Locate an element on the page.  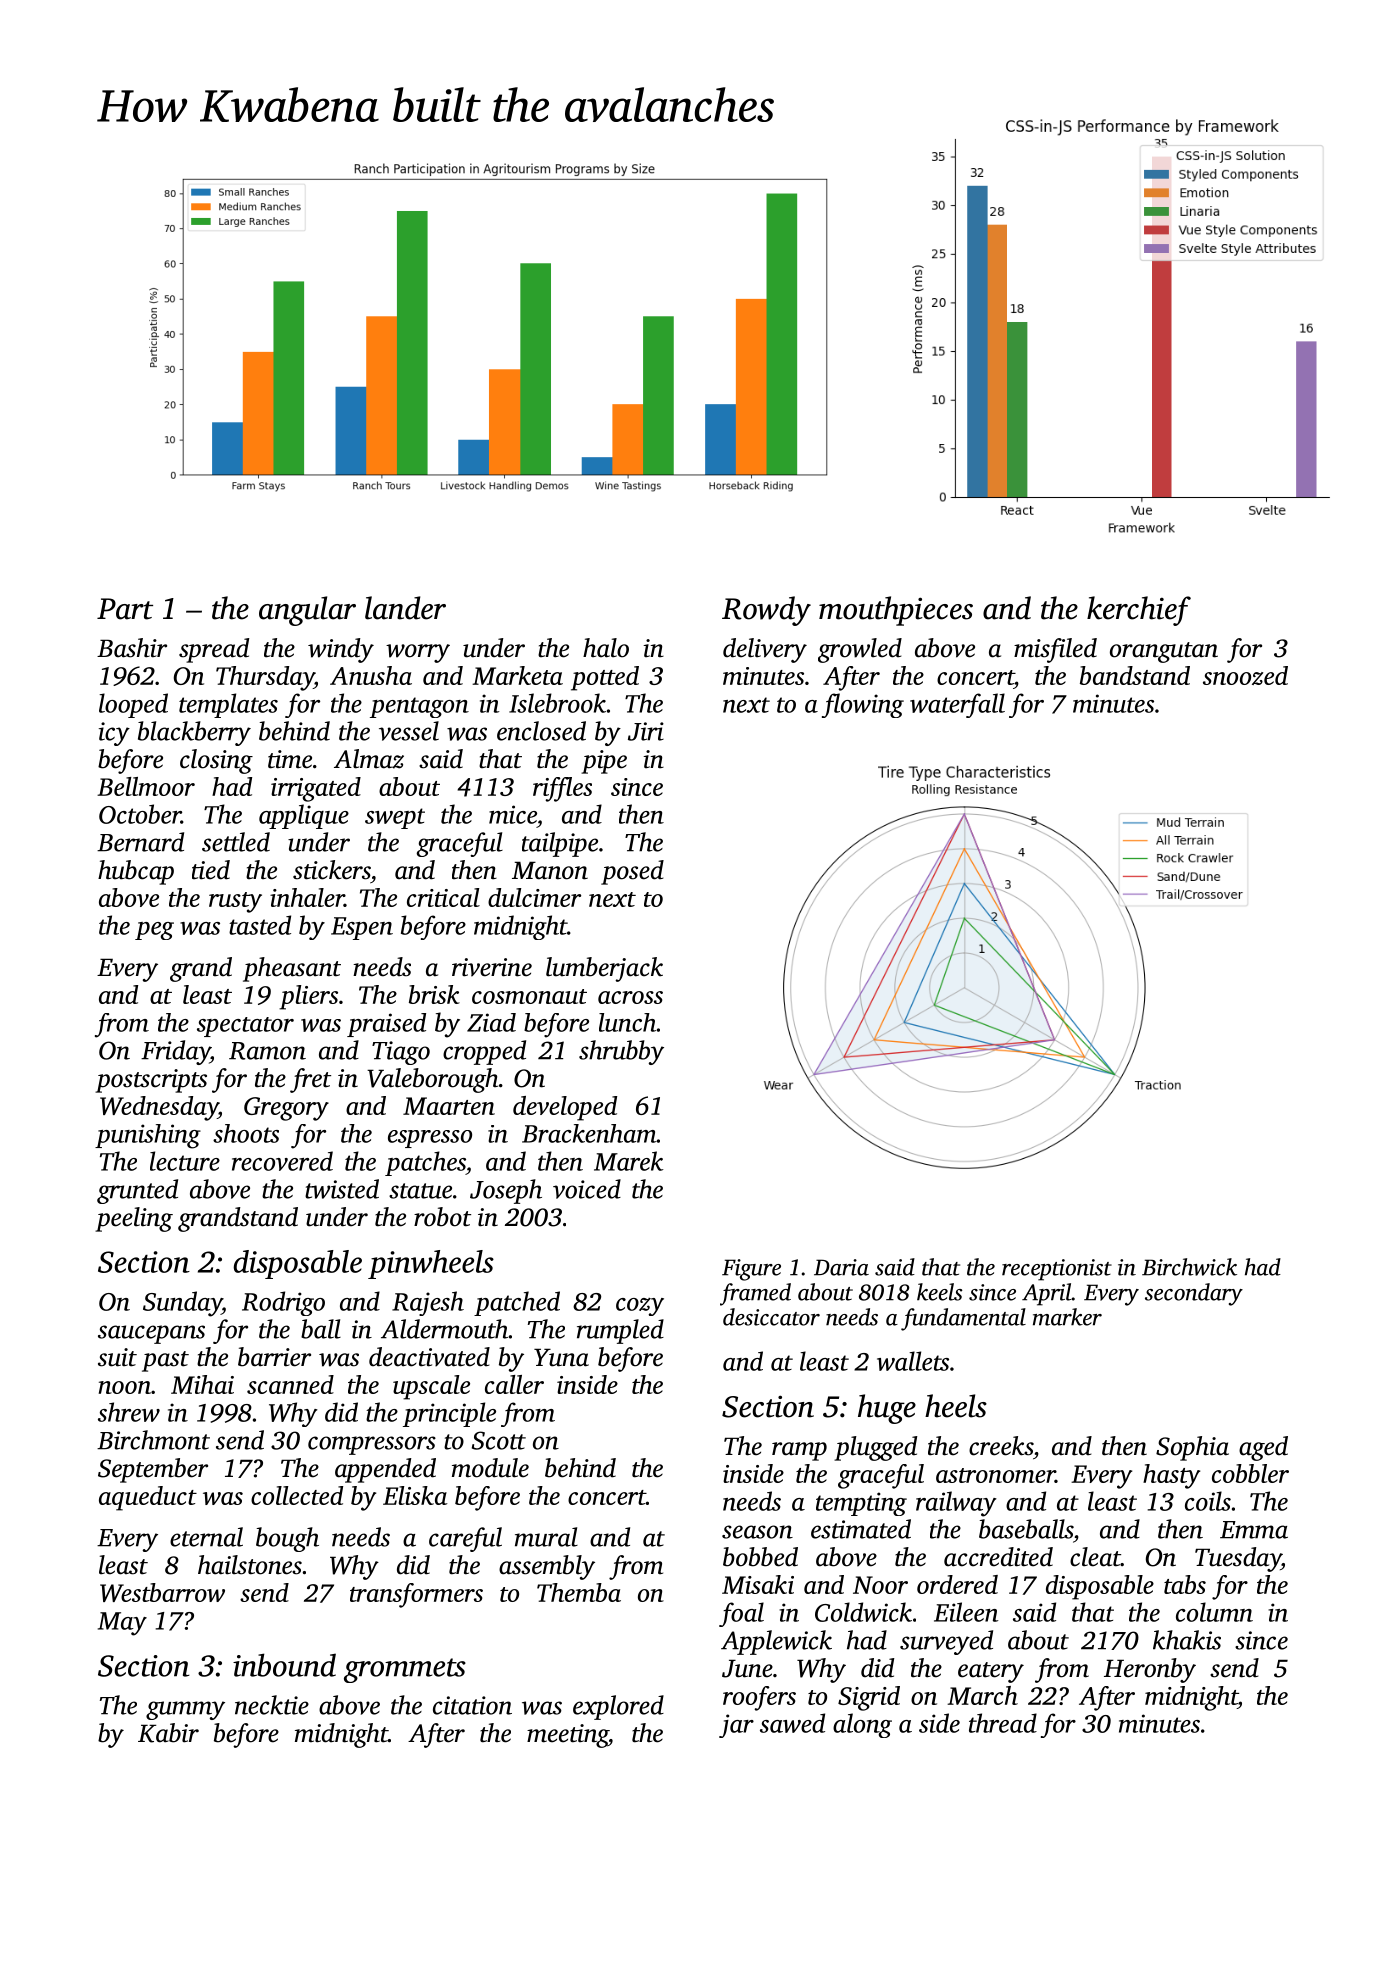
recovered is located at coordinates (282, 1161).
